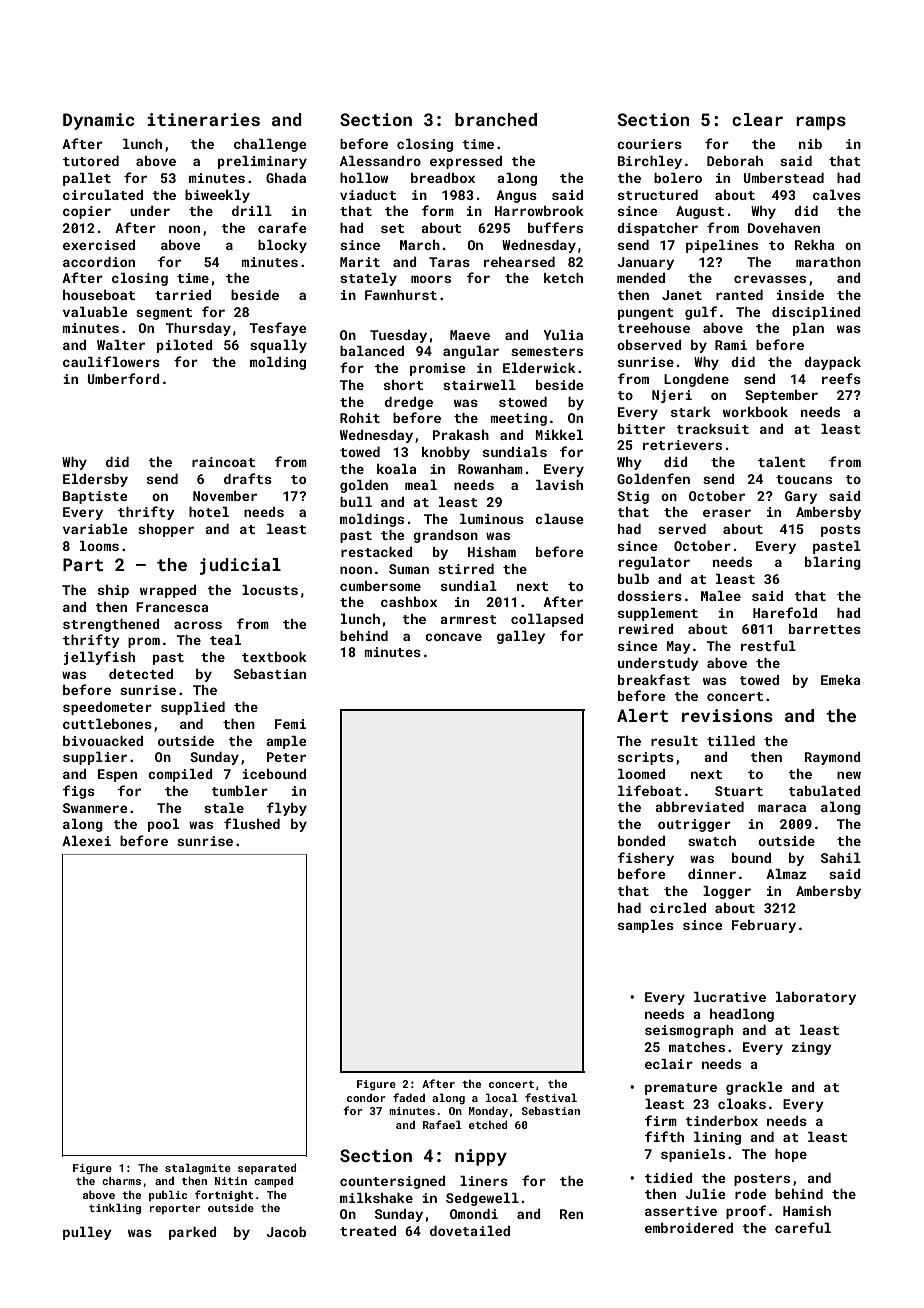 The height and width of the image is (1308, 924). I want to click on Emeka, so click(841, 680).
